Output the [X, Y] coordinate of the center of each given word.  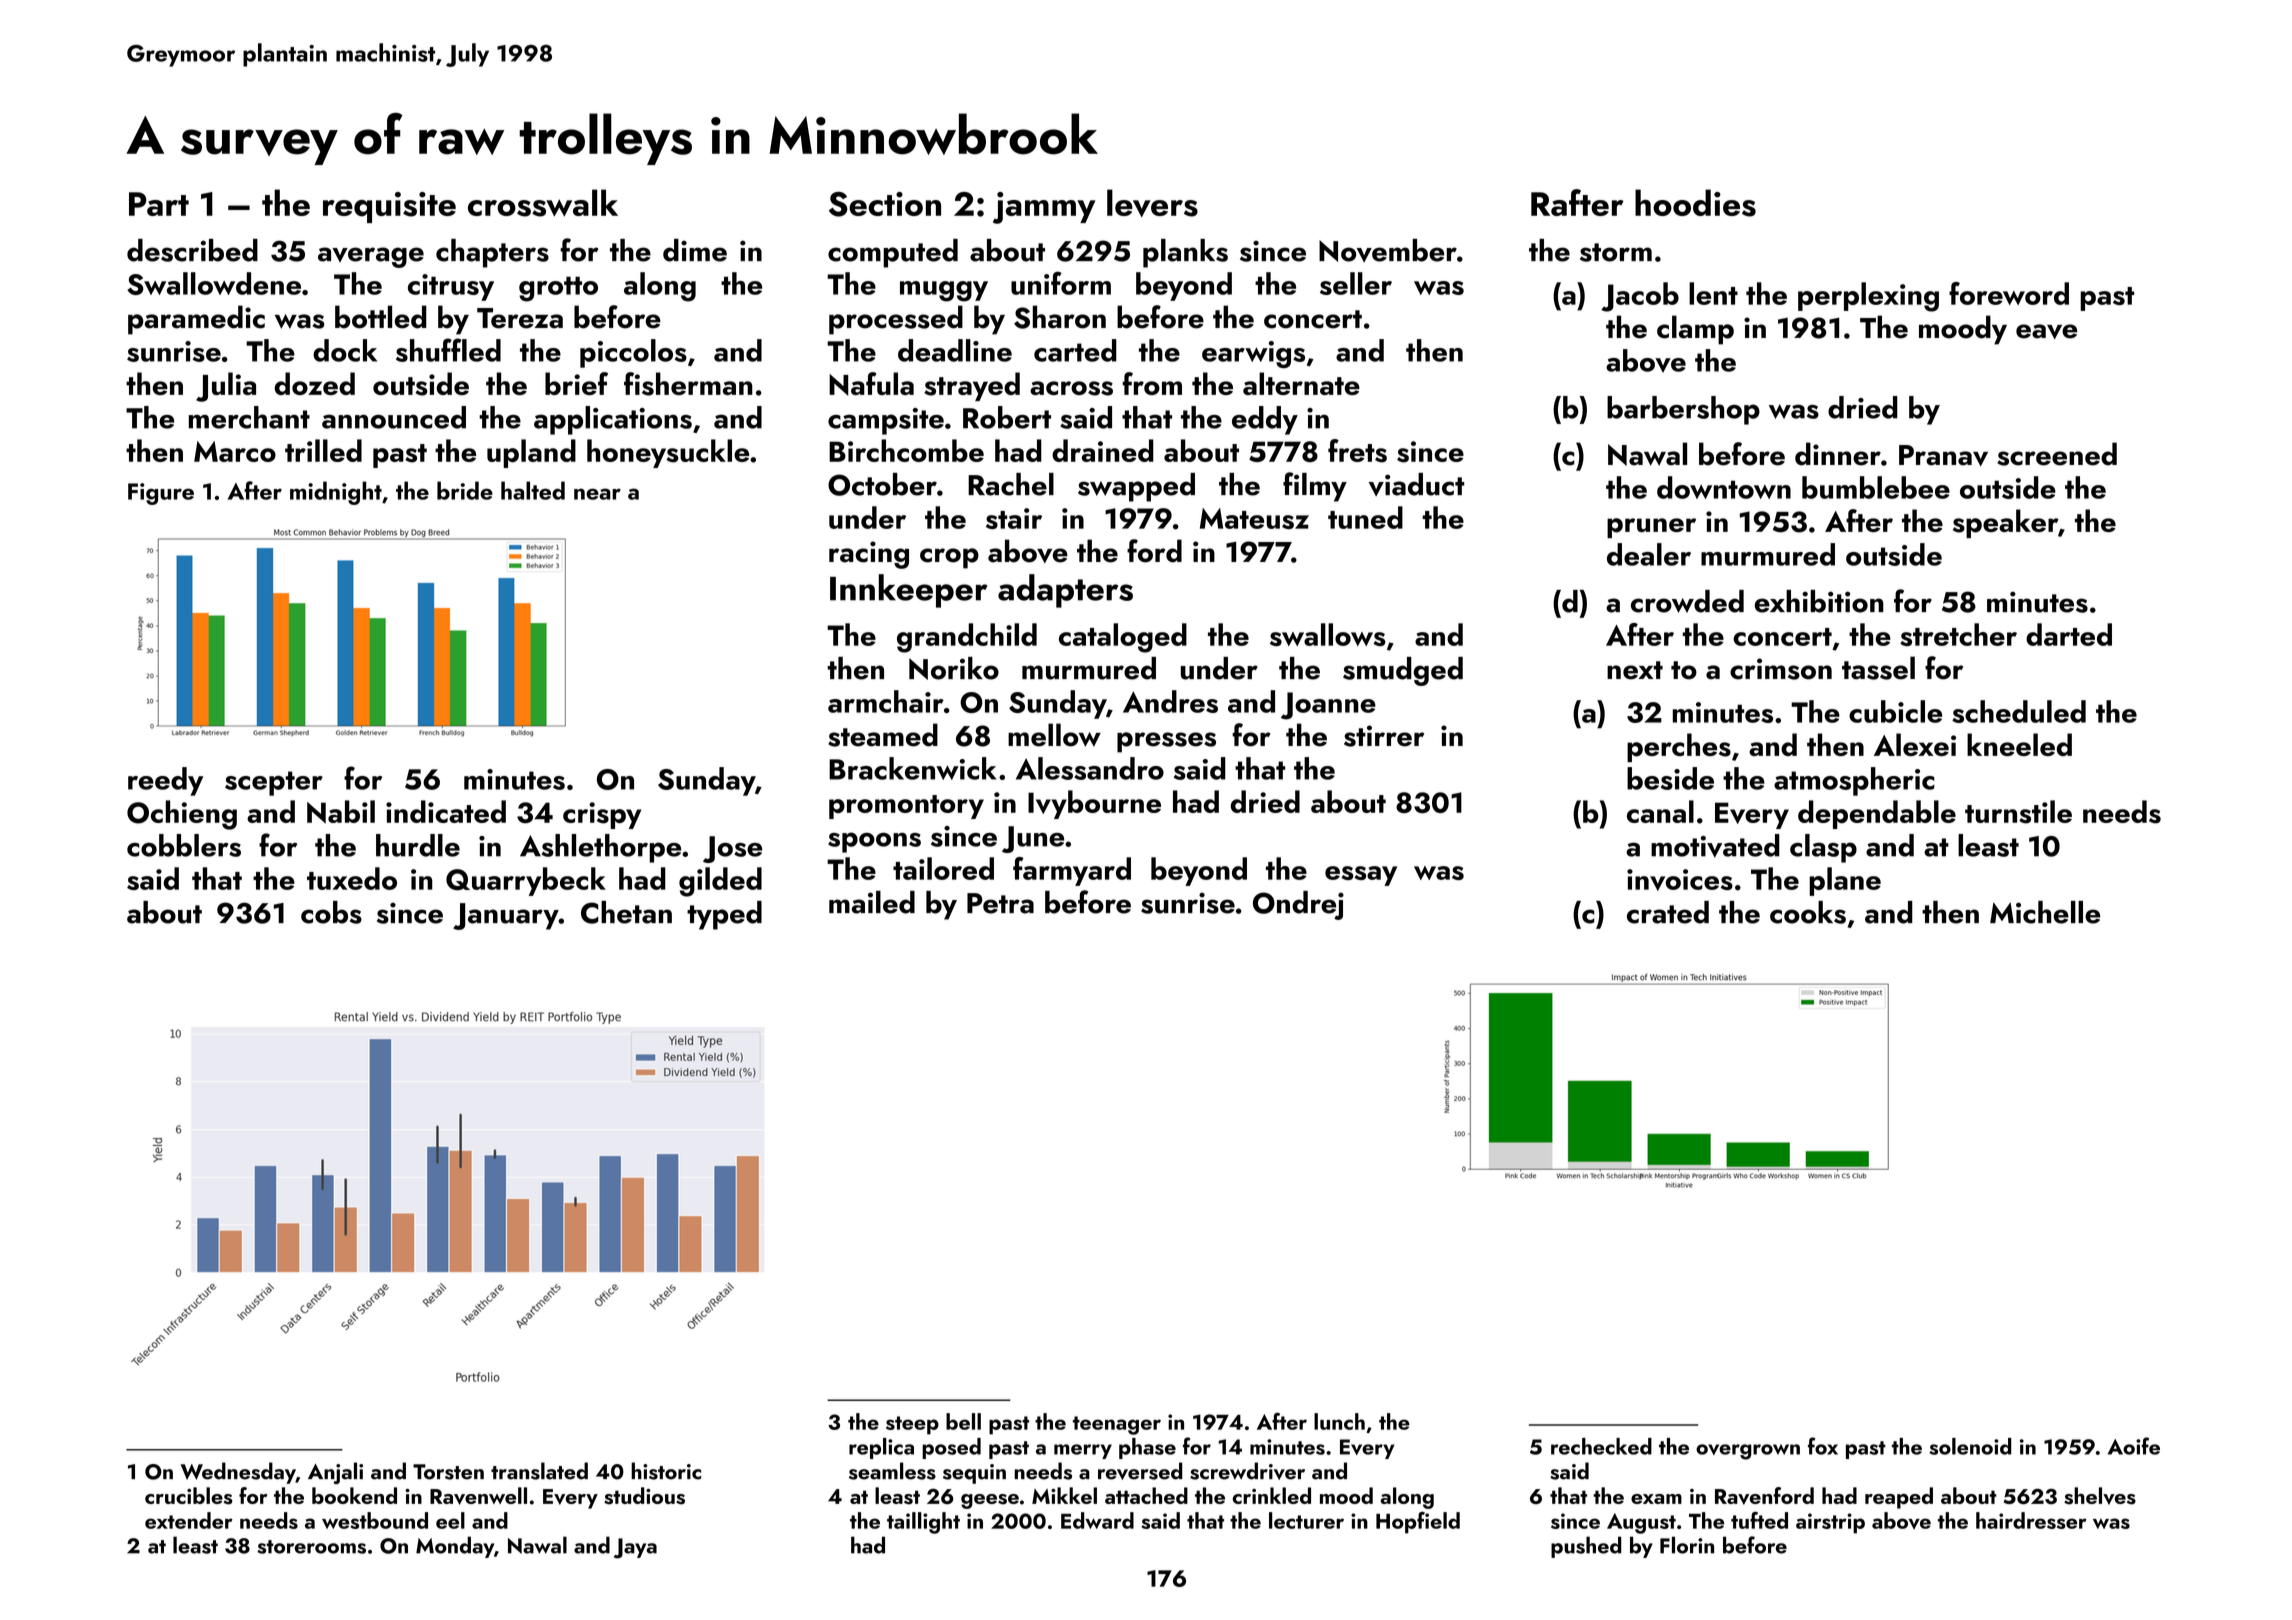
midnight [336, 493]
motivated [1715, 846]
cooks [1808, 912]
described [192, 250]
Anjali [335, 1473]
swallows [1327, 634]
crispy [602, 815]
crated [1668, 912]
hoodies [1695, 203]
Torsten [448, 1472]
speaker [2005, 523]
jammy [1044, 208]
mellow [1054, 735]
